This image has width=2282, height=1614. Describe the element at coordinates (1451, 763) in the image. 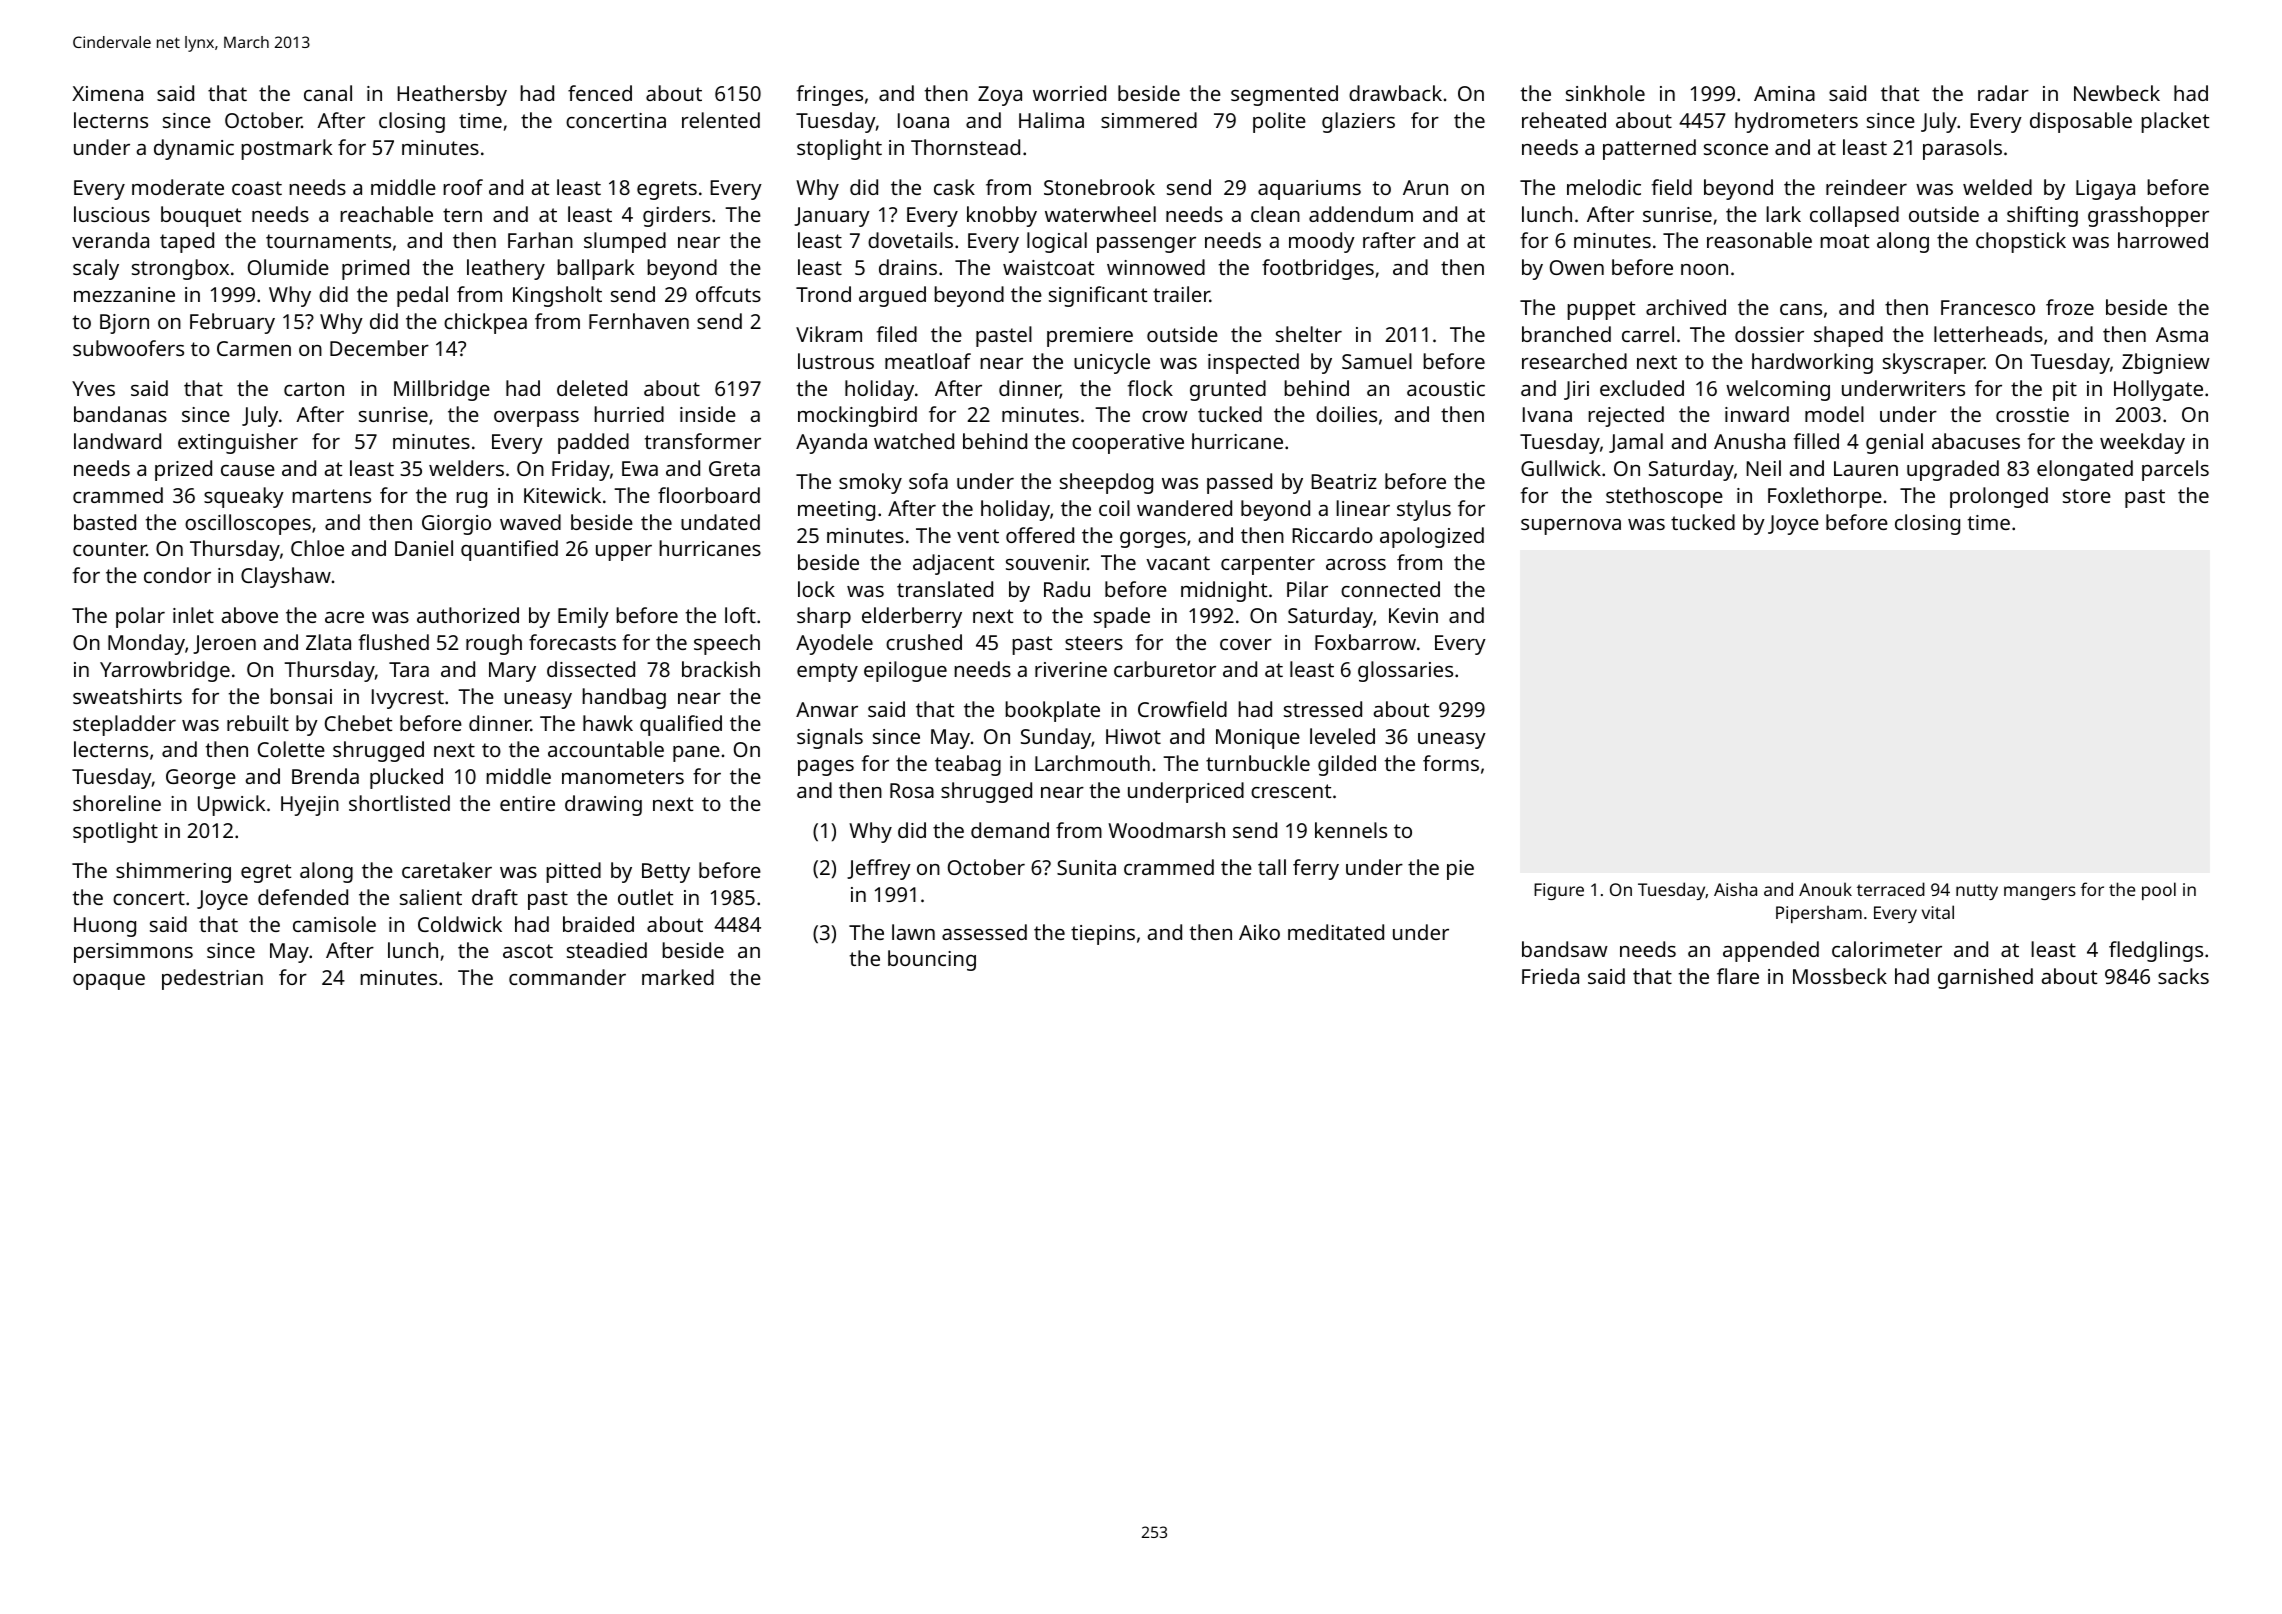

I see `forms` at that location.
